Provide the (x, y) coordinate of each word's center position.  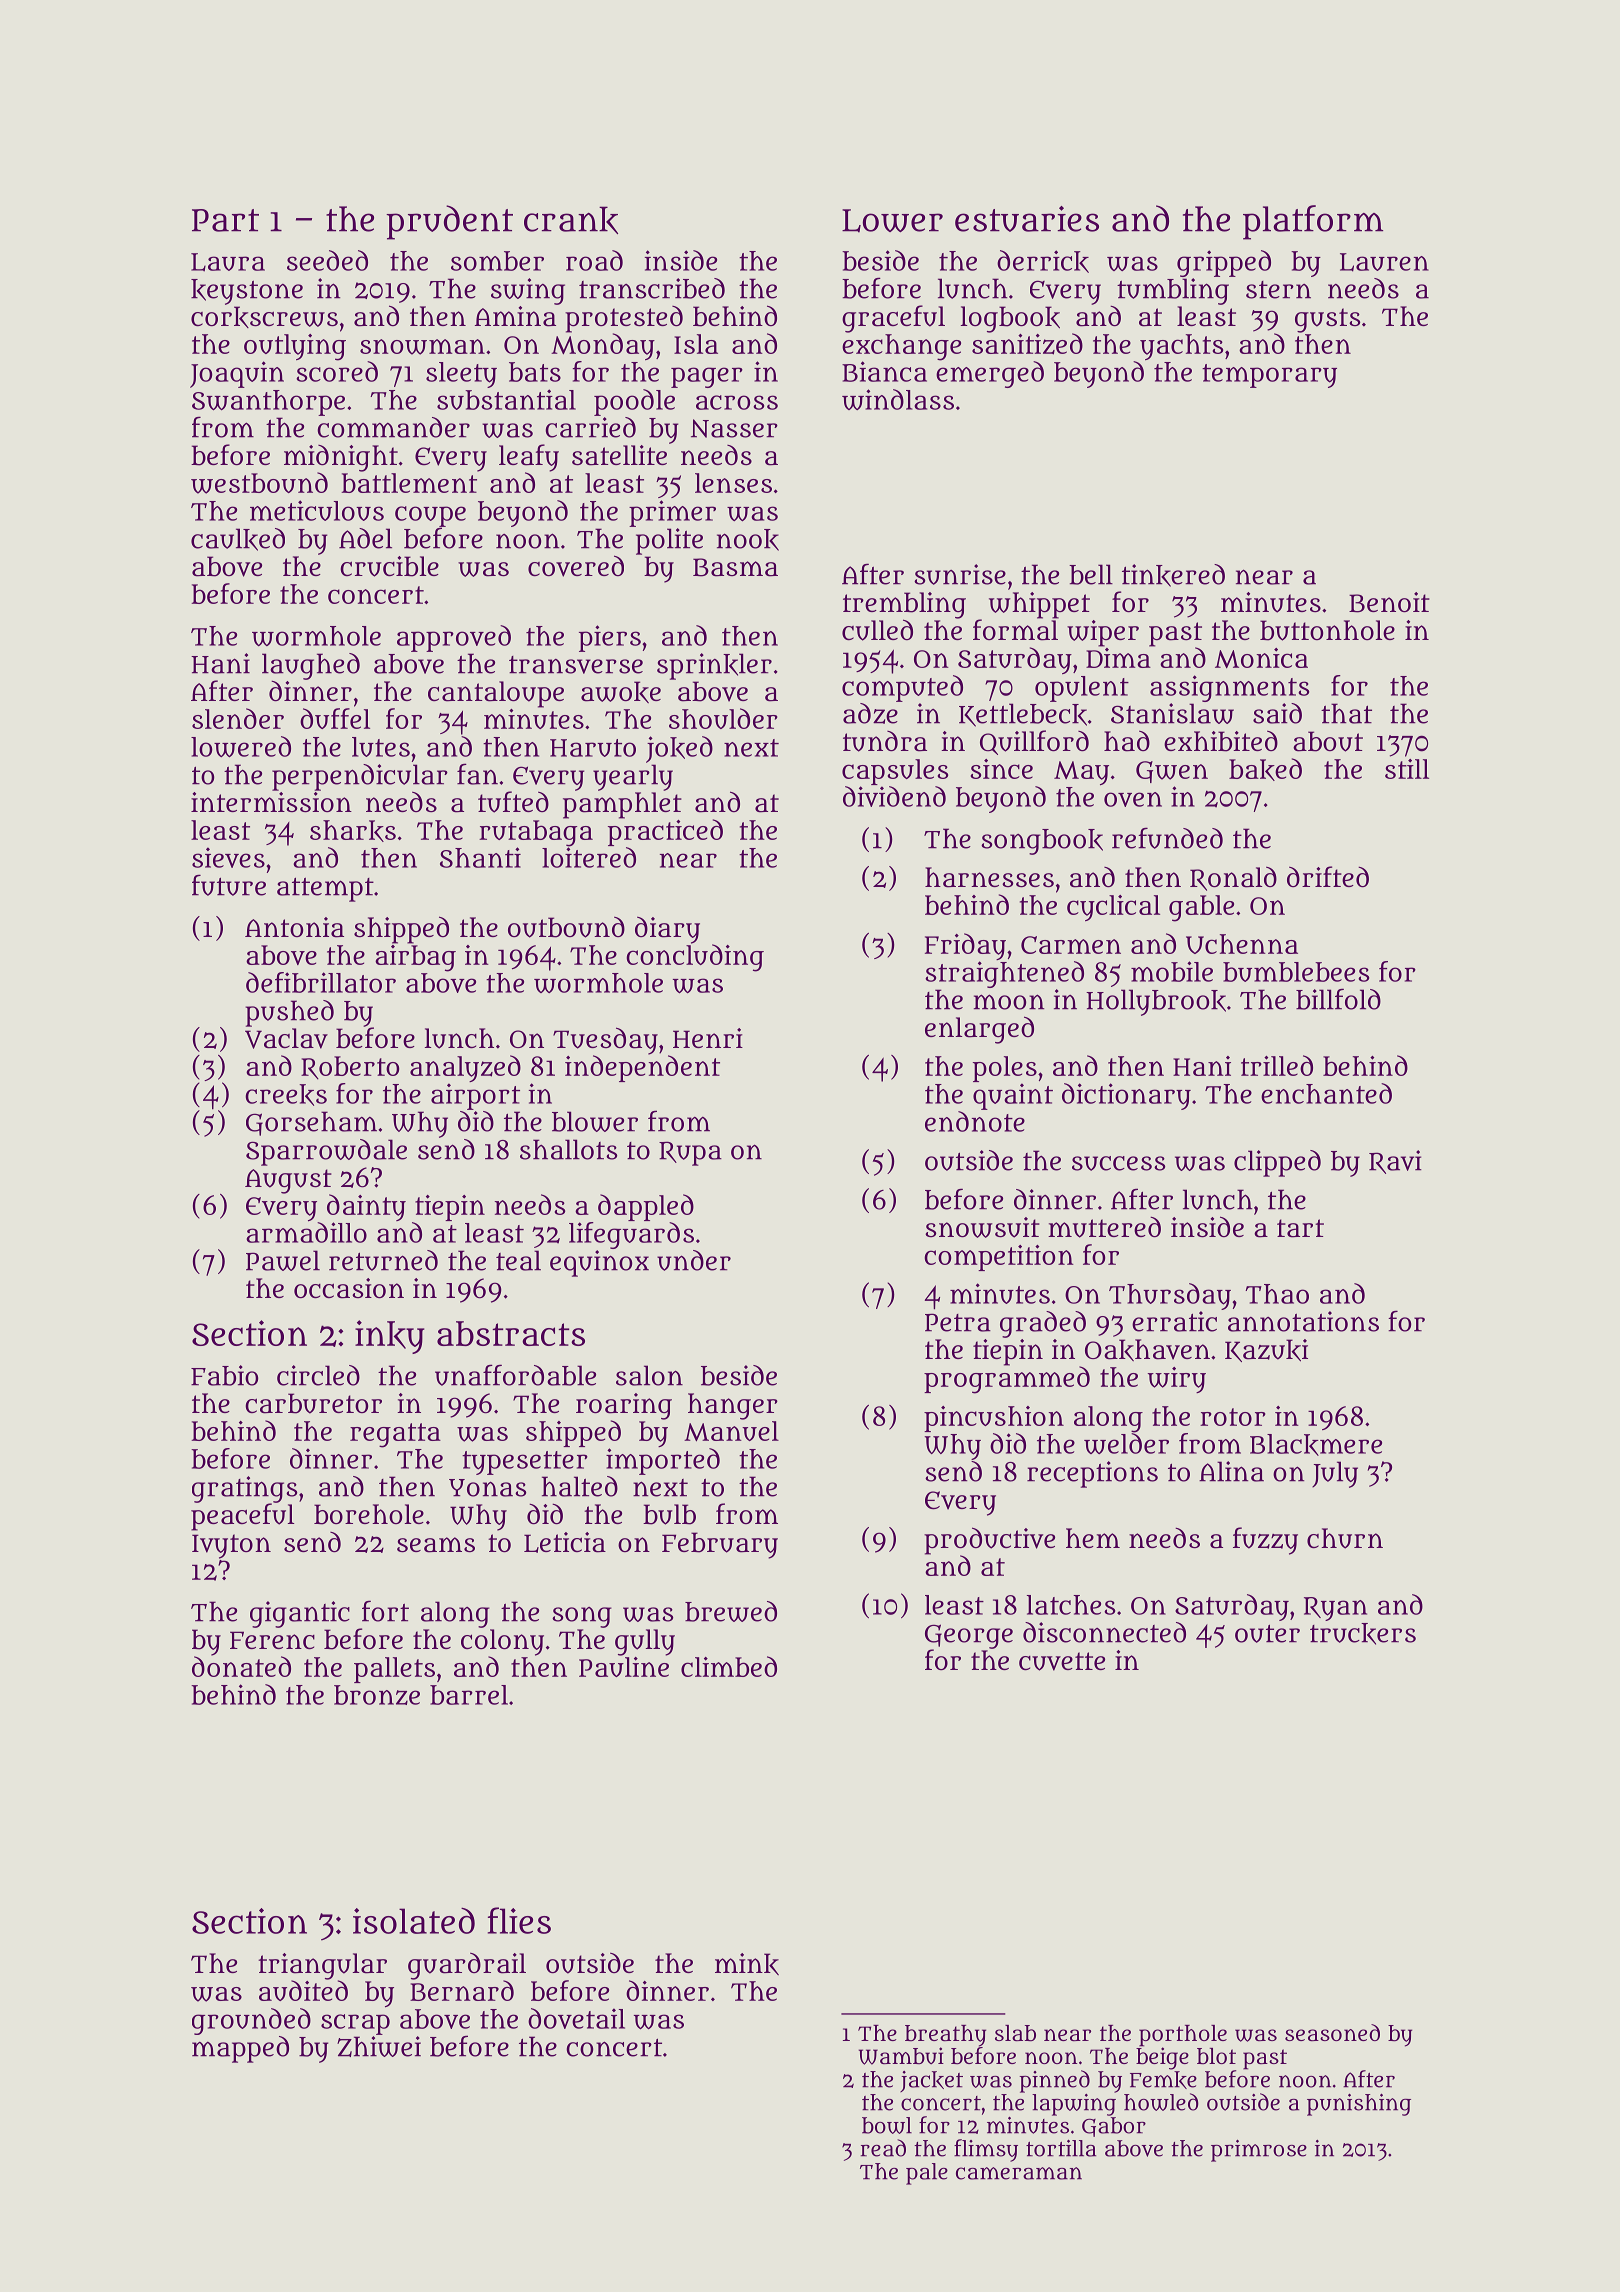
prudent (449, 222)
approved (454, 638)
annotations (1303, 1321)
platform (1313, 222)
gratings (244, 1489)
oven (1133, 799)
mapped (240, 2049)
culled (877, 630)
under (694, 1260)
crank (571, 220)
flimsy (986, 2150)
